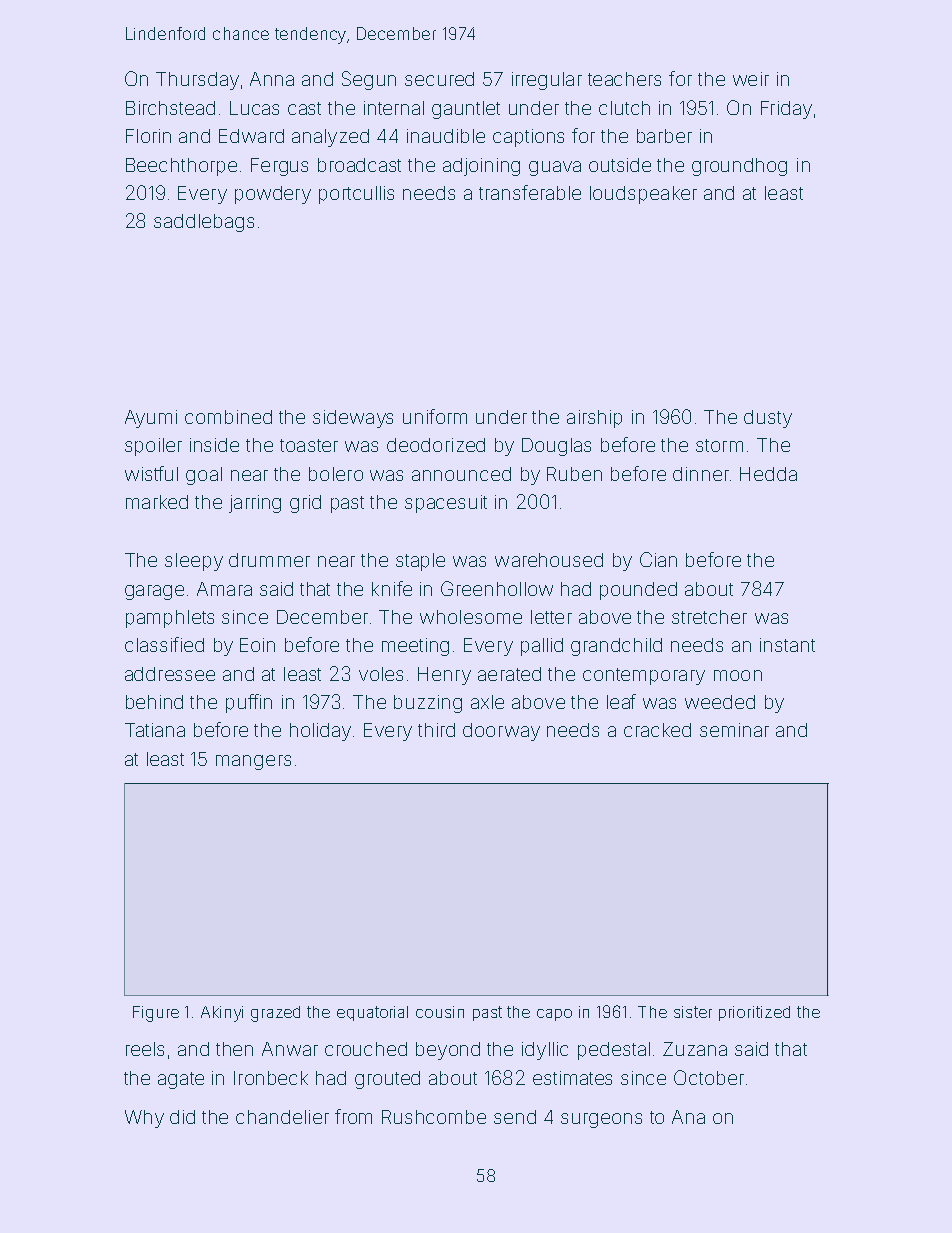 The width and height of the page is (952, 1233). I want to click on spoiler, so click(153, 447).
